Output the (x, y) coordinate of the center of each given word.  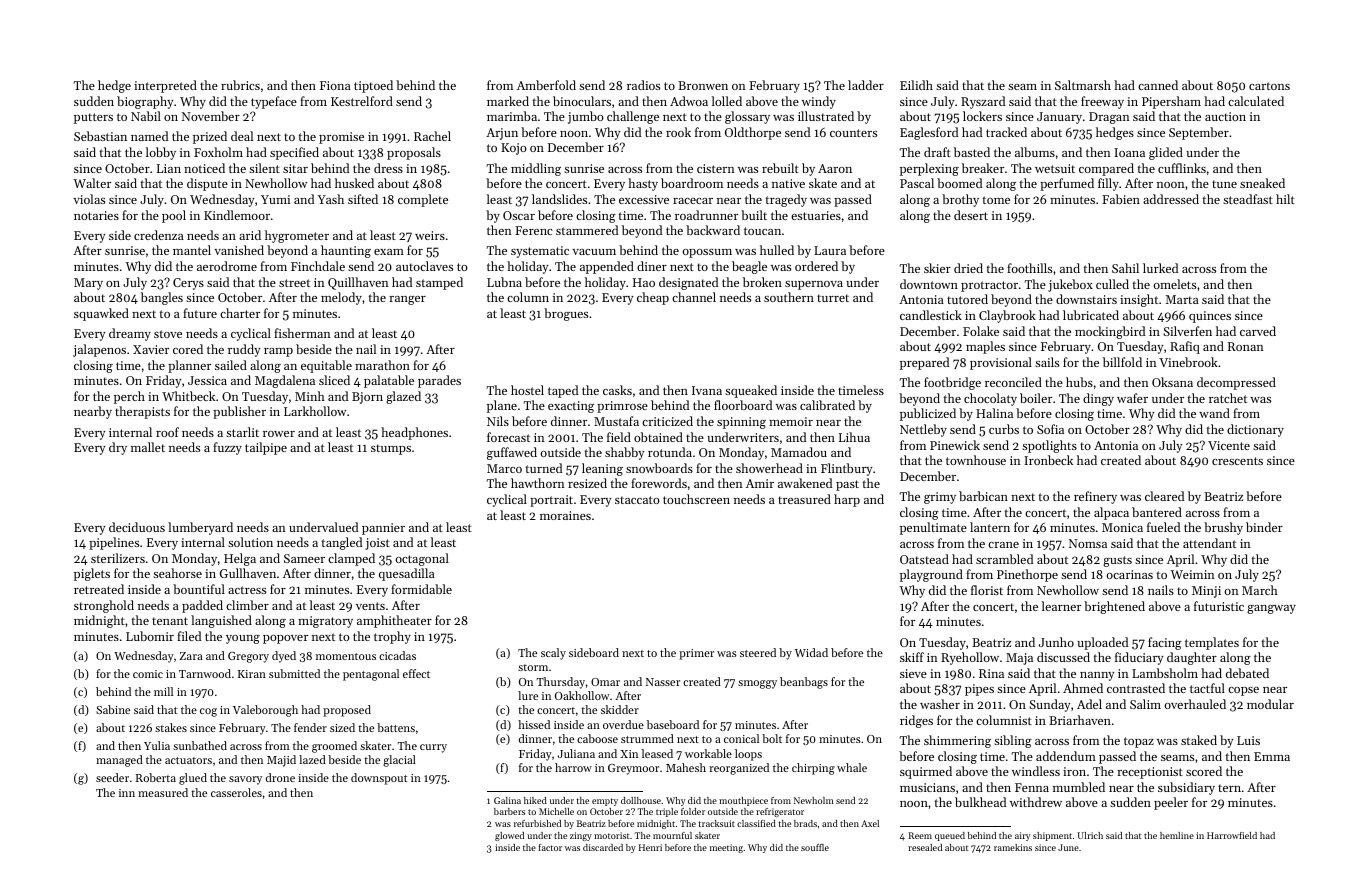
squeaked (751, 391)
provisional (1001, 363)
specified (294, 153)
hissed (534, 724)
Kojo (514, 149)
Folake (981, 331)
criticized (667, 421)
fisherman (302, 333)
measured (163, 792)
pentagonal (371, 675)
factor (550, 847)
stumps (391, 449)
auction (1225, 116)
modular (1270, 704)
